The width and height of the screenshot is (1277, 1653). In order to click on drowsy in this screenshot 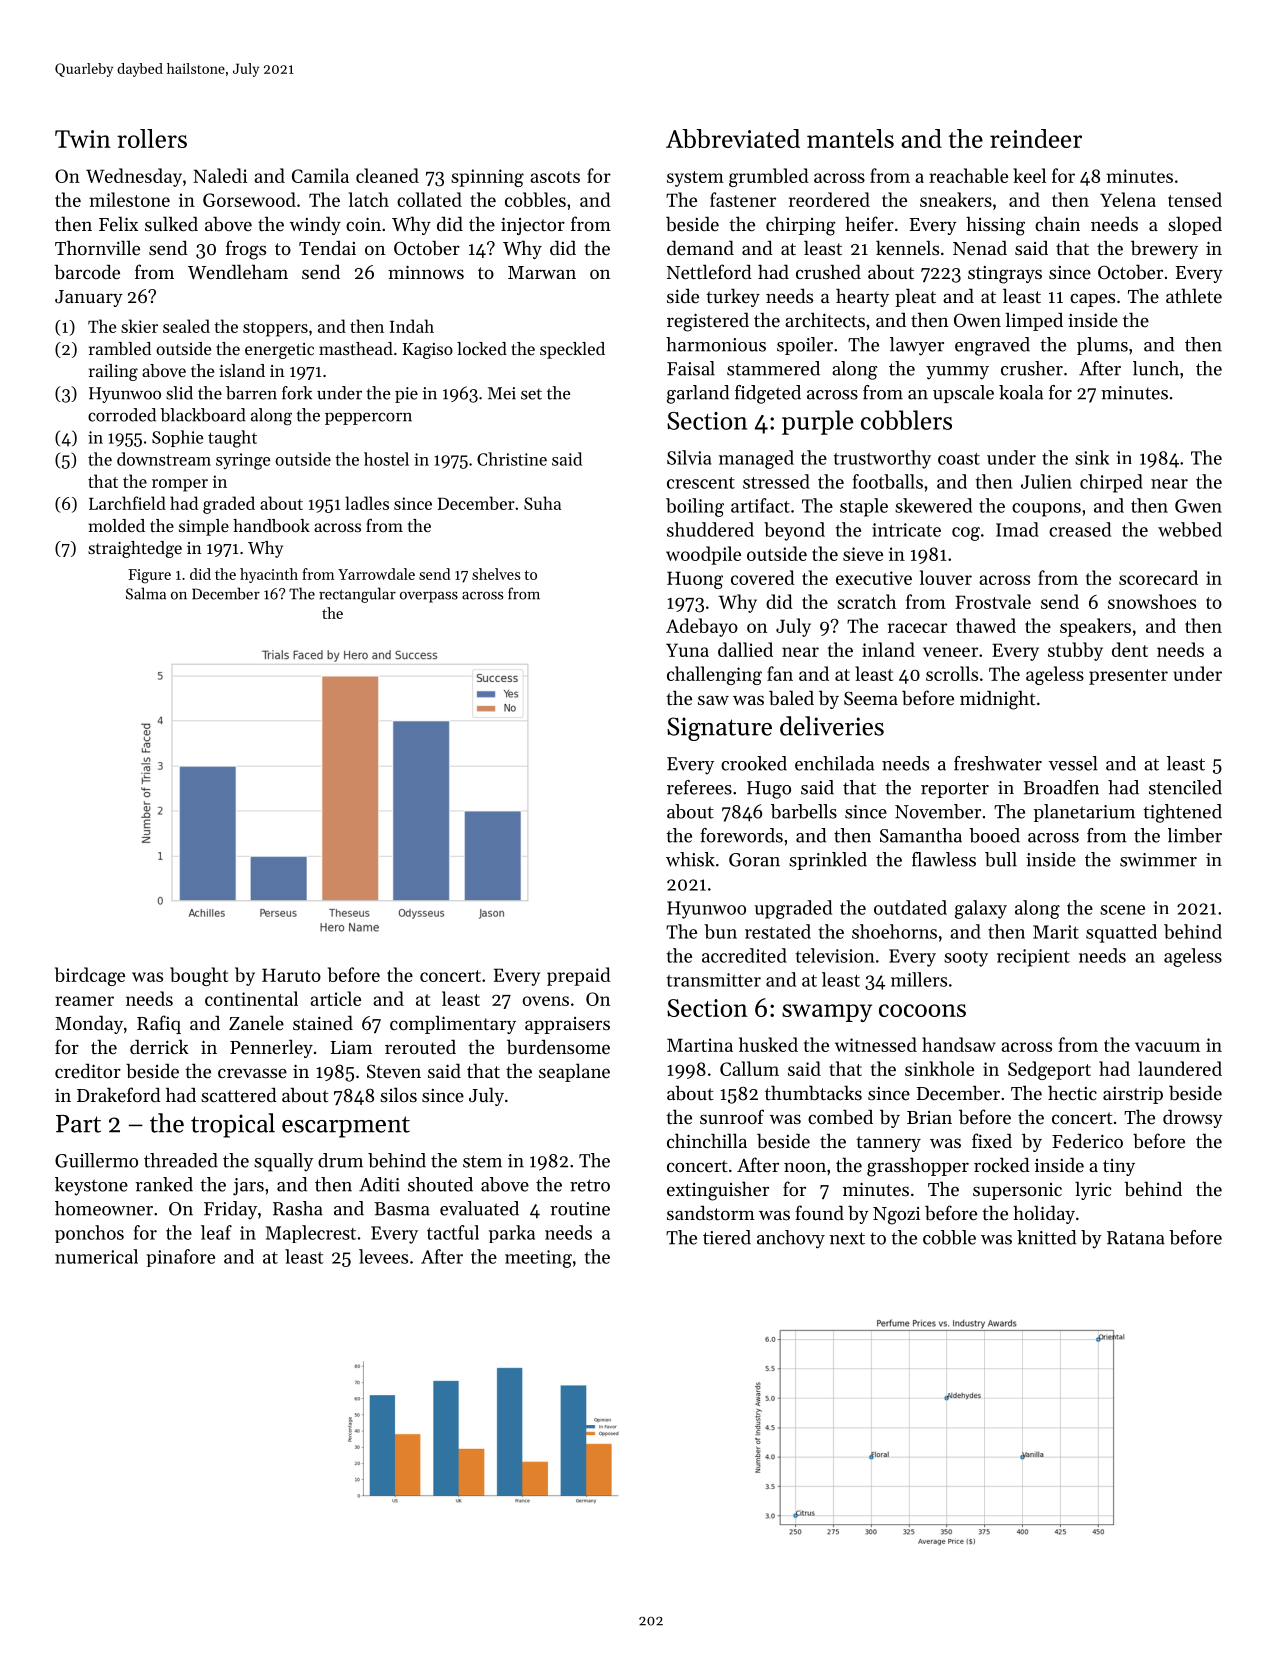, I will do `click(1193, 1118)`.
